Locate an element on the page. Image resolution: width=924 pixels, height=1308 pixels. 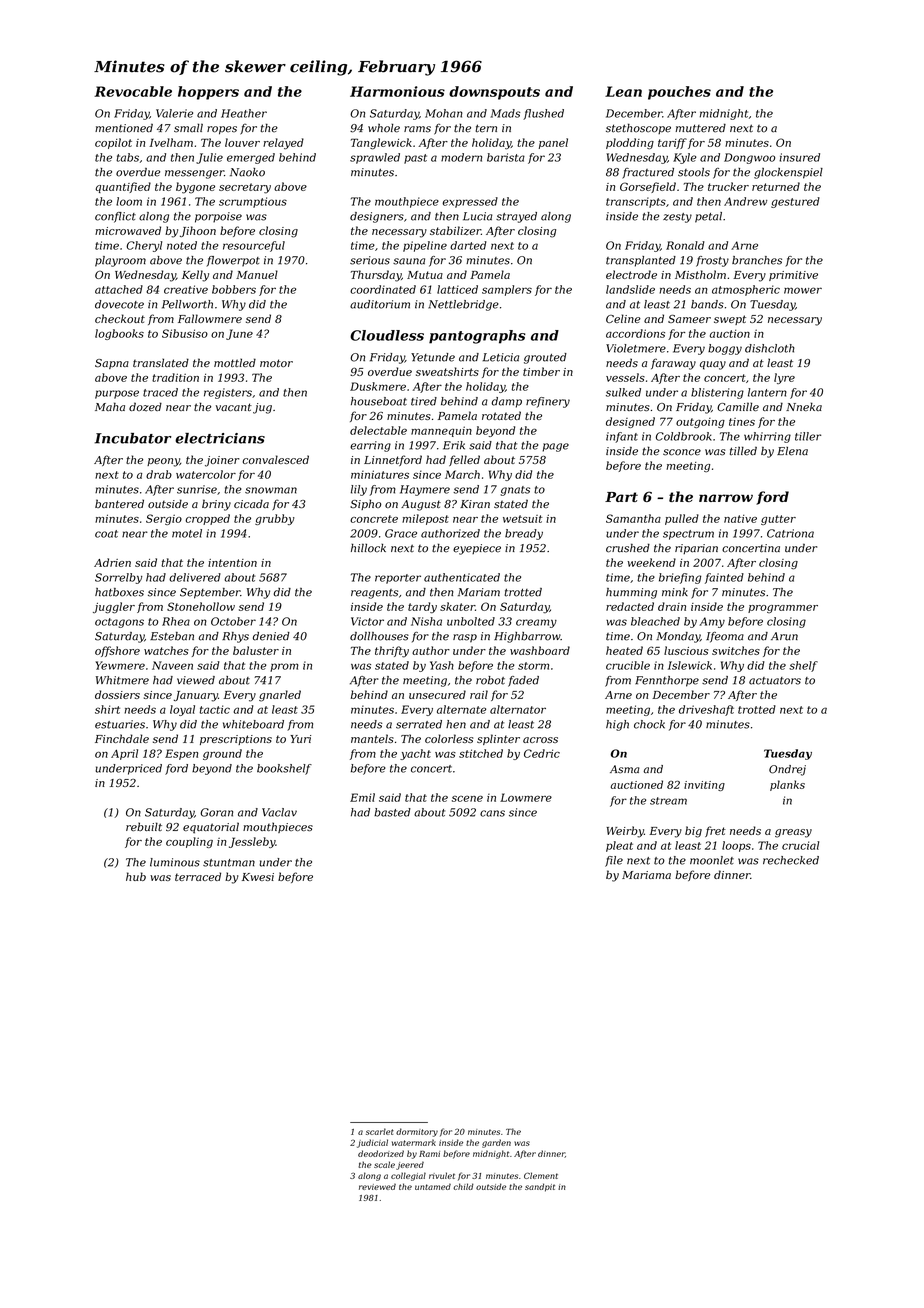
Sibusiso is located at coordinates (185, 333).
